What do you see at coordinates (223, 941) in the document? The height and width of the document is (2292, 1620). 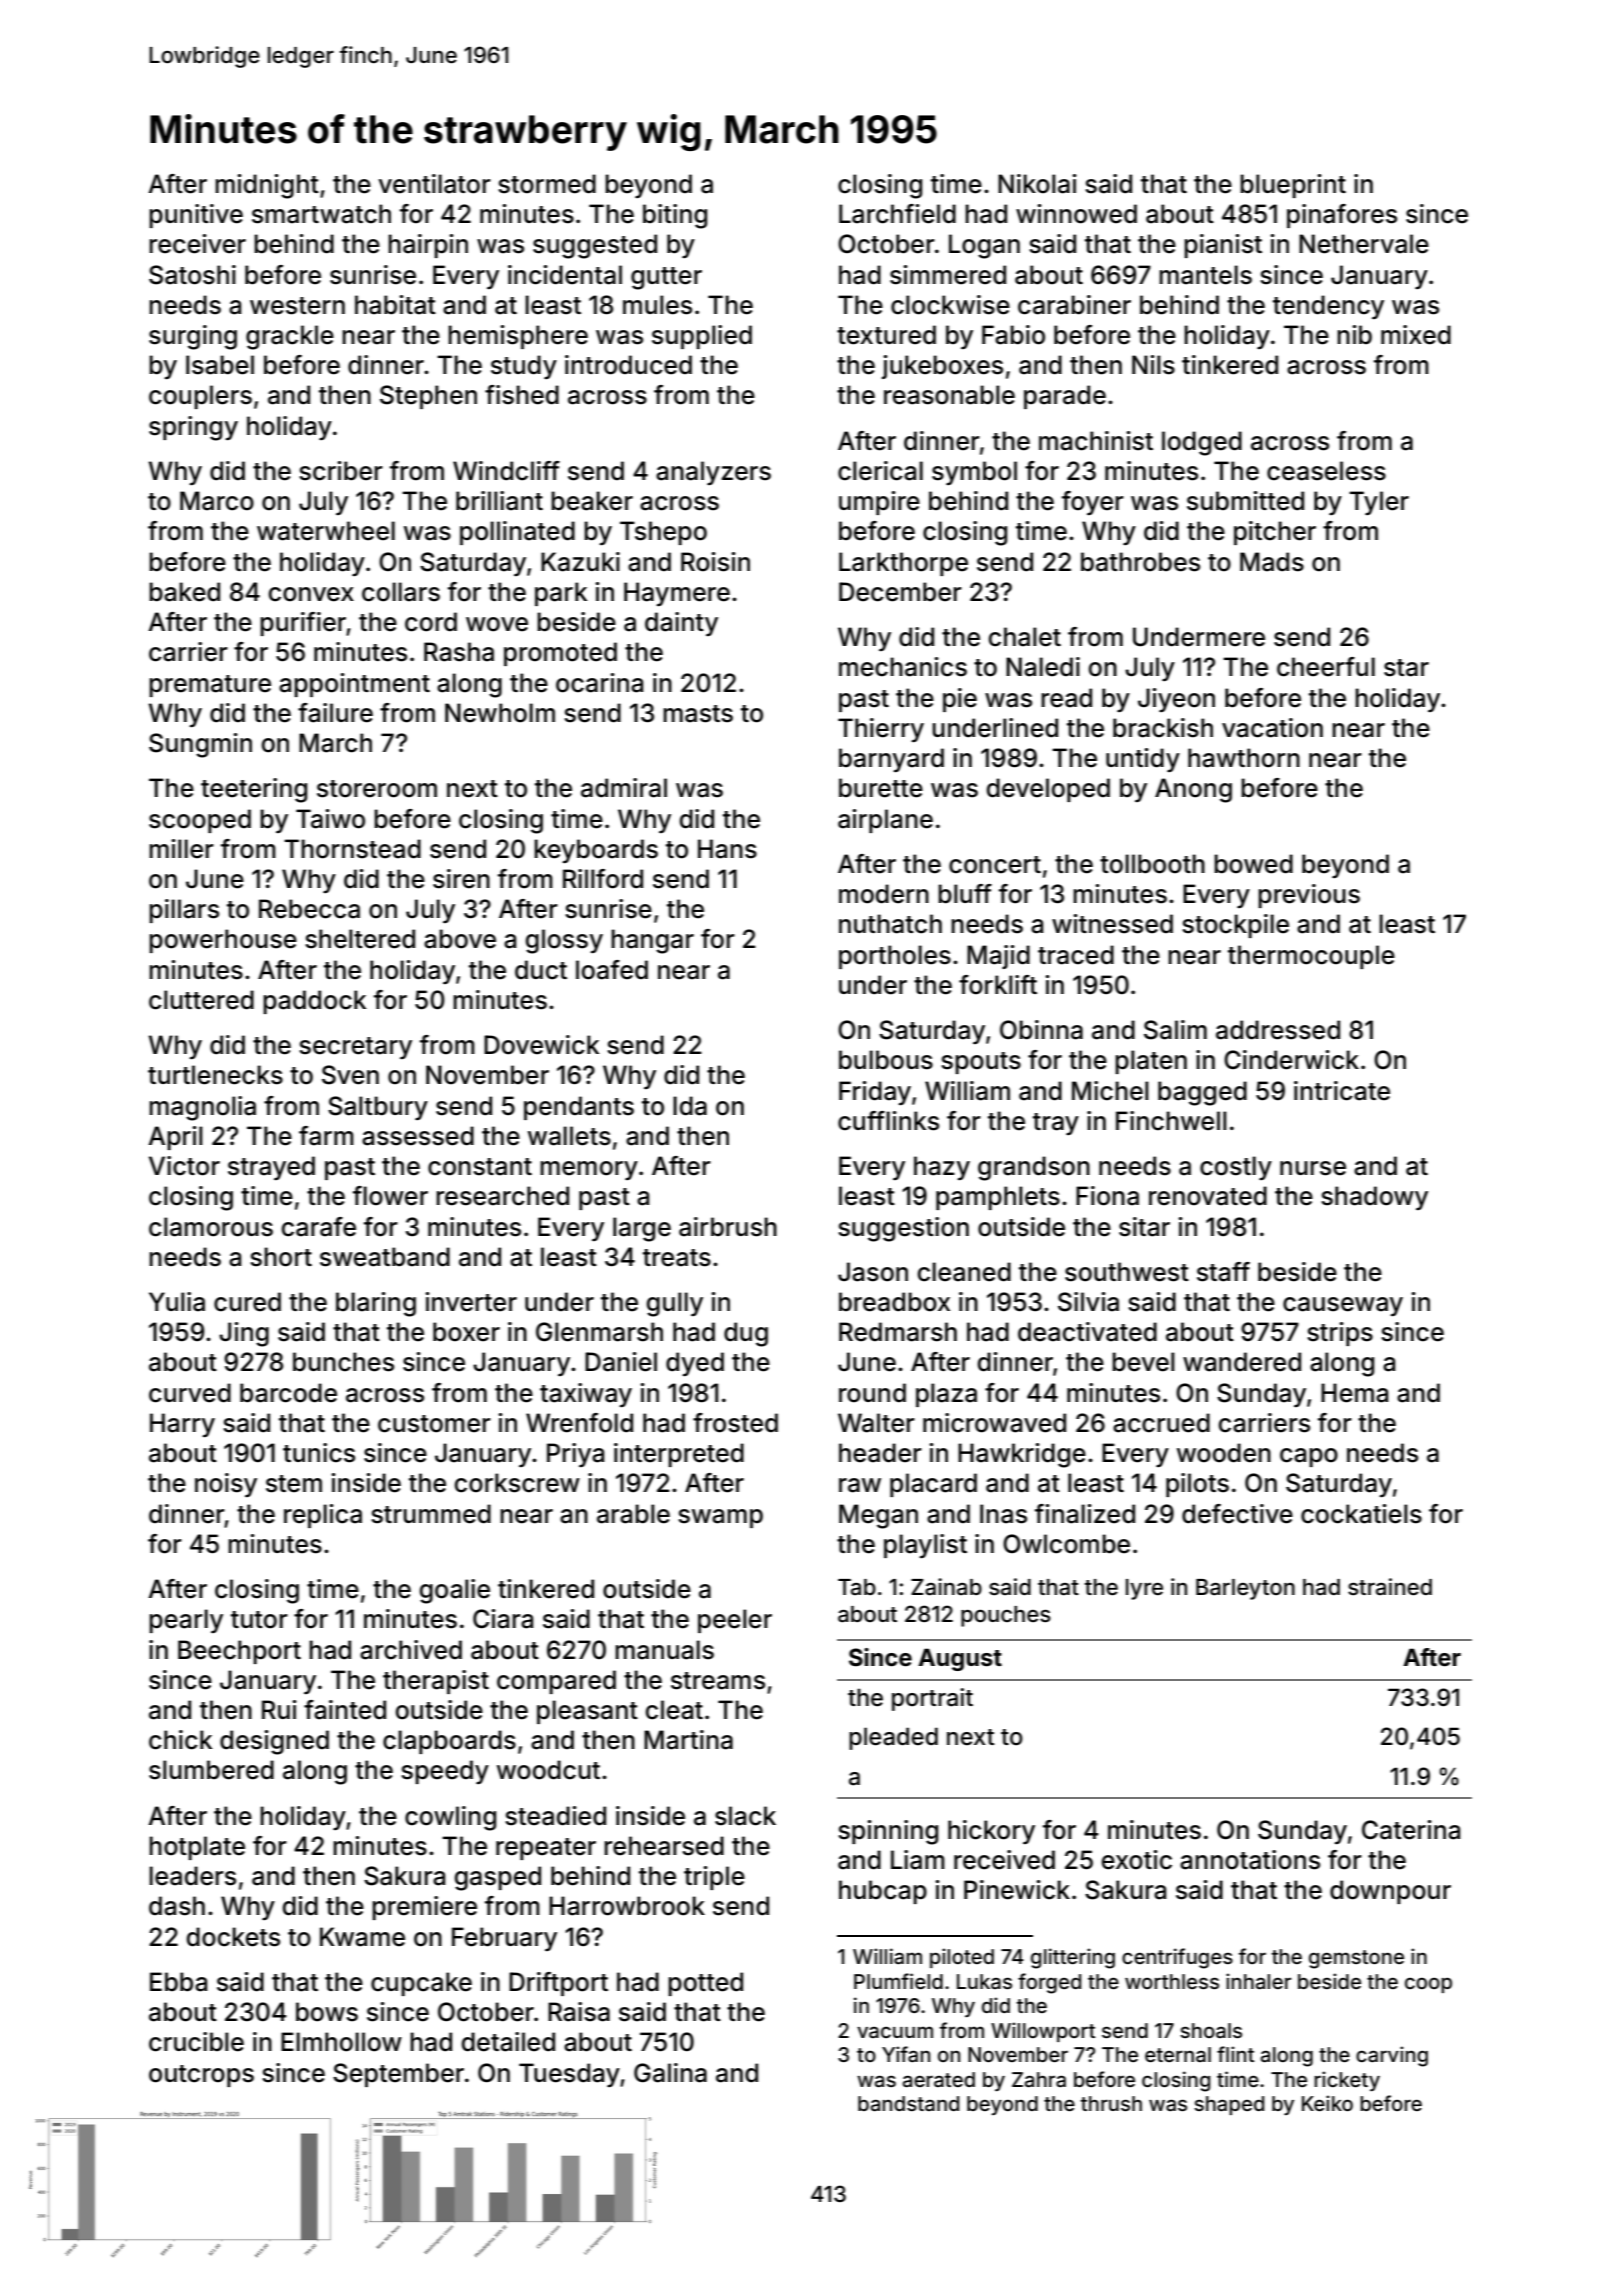 I see `powerhouse` at bounding box center [223, 941].
